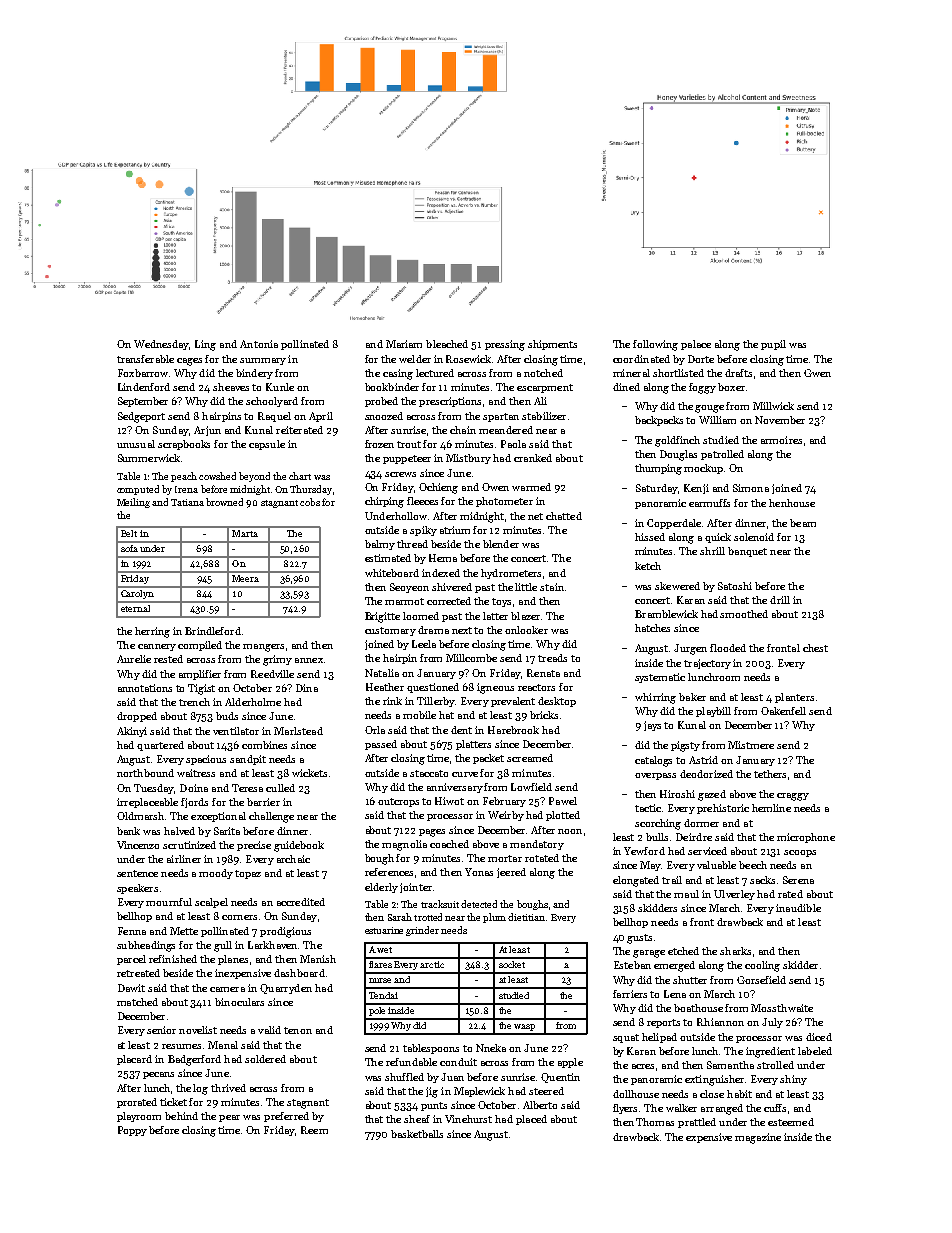  Describe the element at coordinates (239, 917) in the document. I see `corners` at that location.
